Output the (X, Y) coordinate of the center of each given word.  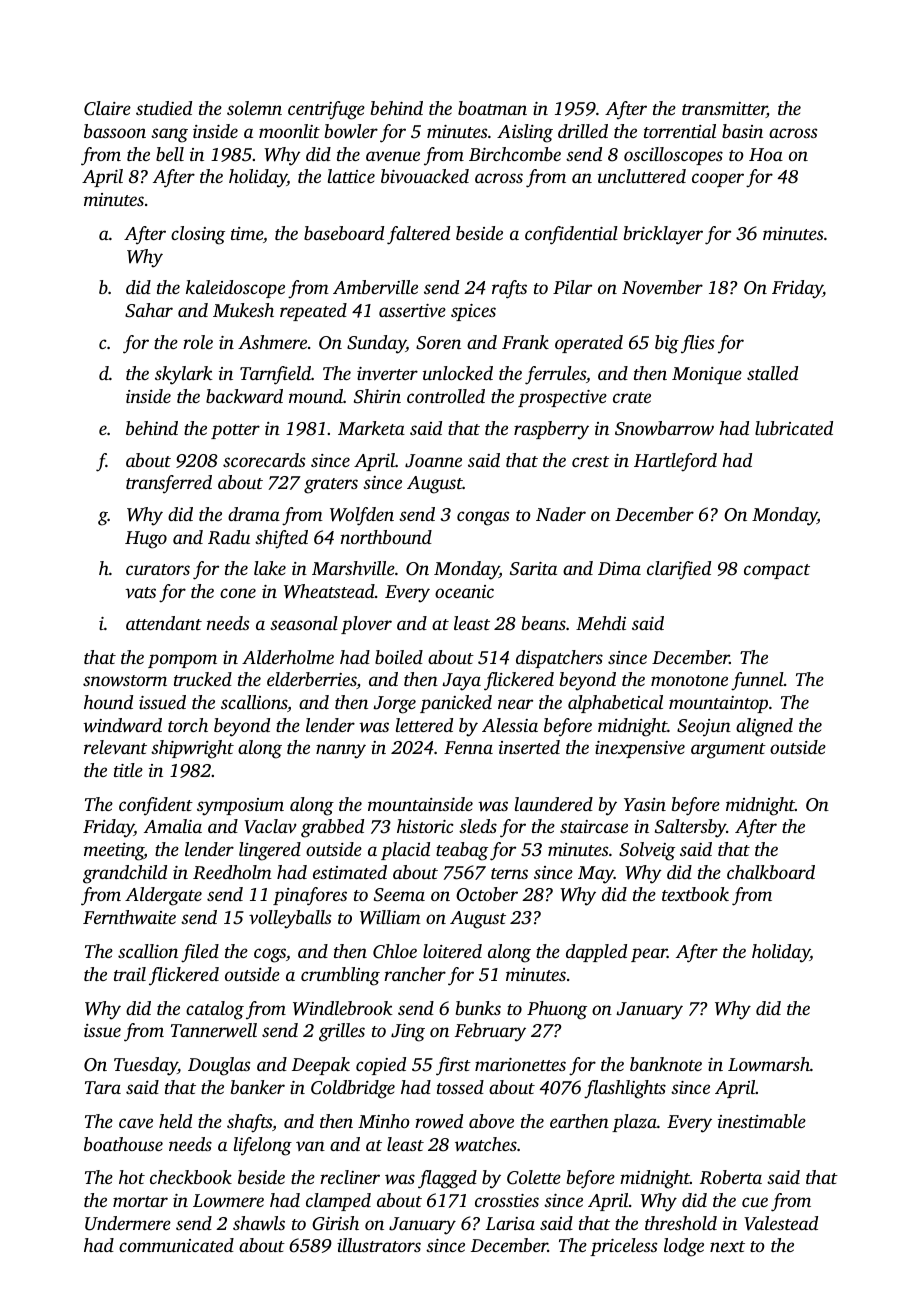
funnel (757, 681)
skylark (184, 375)
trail (130, 974)
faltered (418, 235)
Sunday (376, 344)
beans (543, 623)
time (247, 233)
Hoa (766, 154)
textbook (695, 894)
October (487, 894)
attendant (164, 623)
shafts (249, 1123)
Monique (707, 375)
